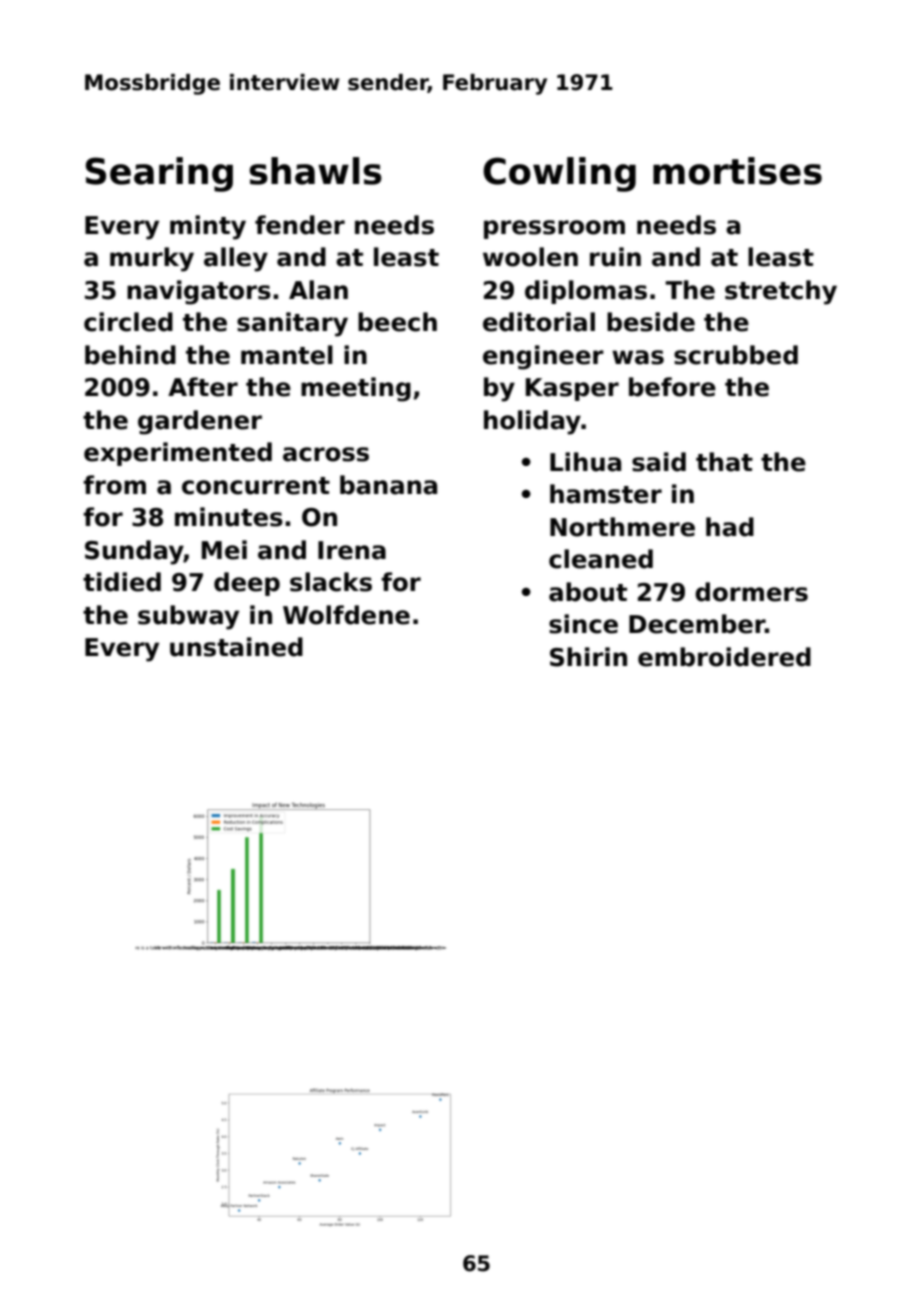 The width and height of the image is (924, 1311). Describe the element at coordinates (236, 647) in the image. I see `unstained` at that location.
